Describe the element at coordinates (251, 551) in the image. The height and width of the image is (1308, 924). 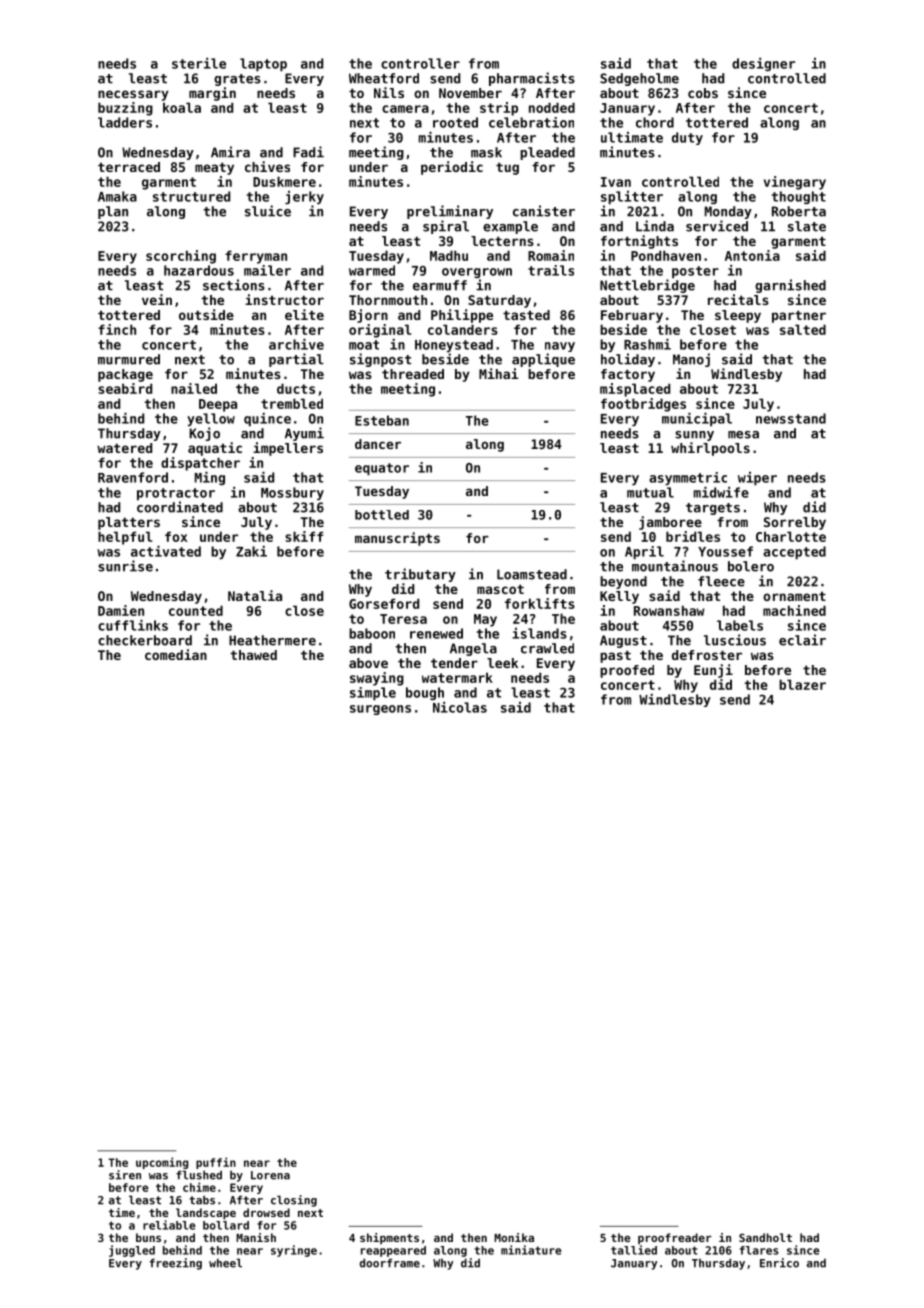
I see `Zaki` at that location.
